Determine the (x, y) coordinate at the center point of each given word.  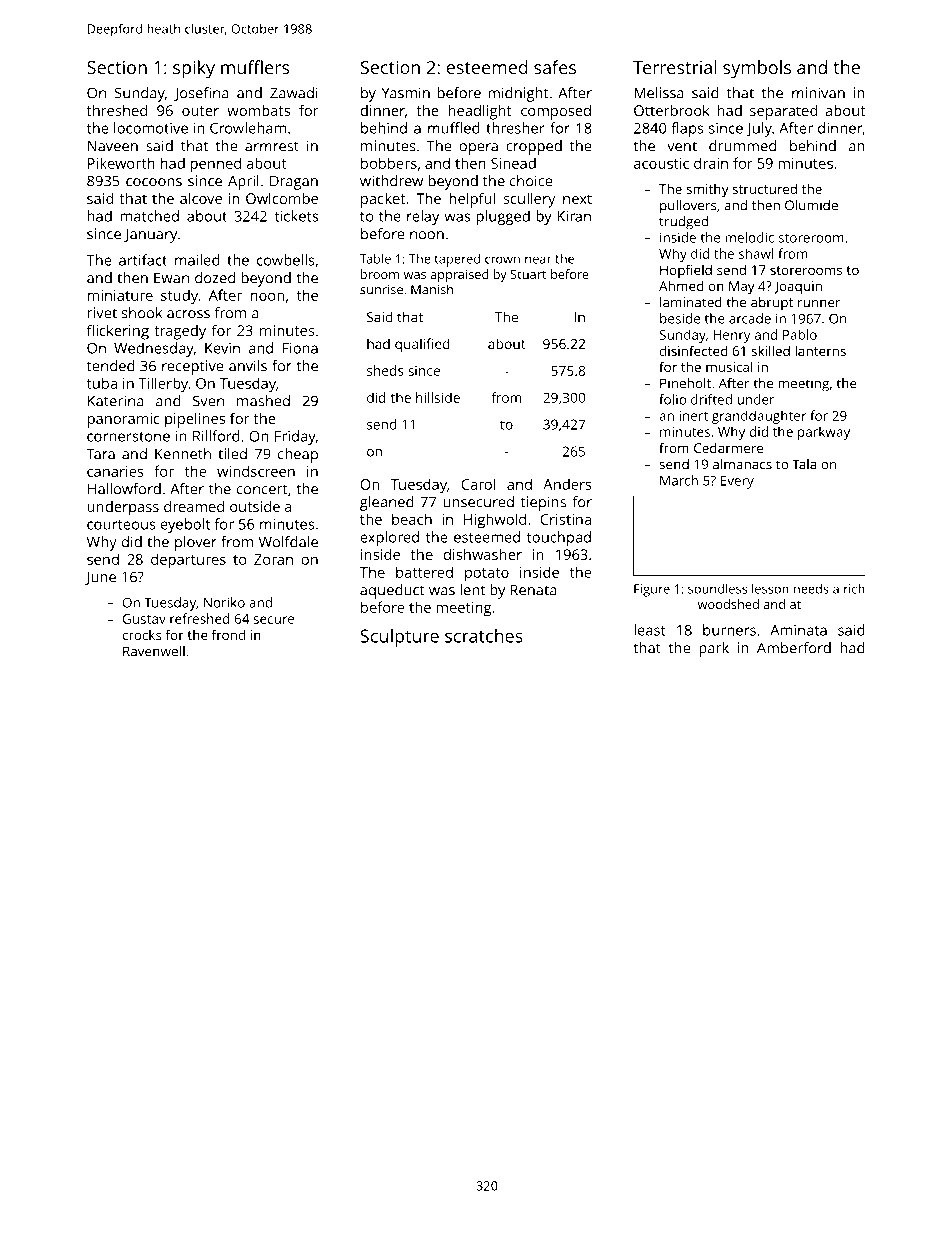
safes (555, 67)
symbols (757, 69)
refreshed (199, 618)
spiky (194, 69)
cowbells (286, 260)
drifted (711, 399)
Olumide (811, 205)
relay (423, 217)
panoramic (124, 420)
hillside (438, 397)
